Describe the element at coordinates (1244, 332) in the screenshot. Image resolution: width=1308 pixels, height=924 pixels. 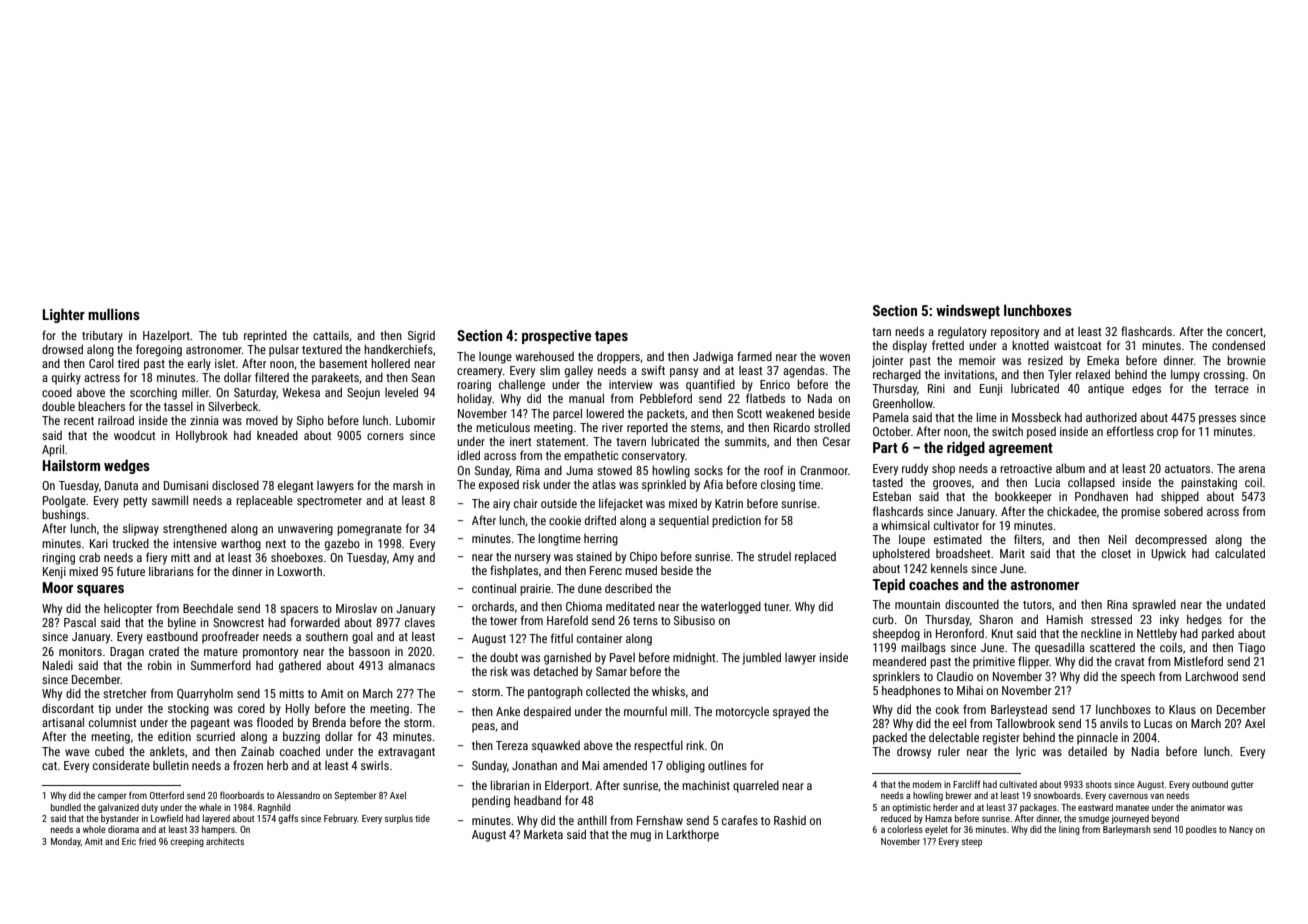
I see `concert` at that location.
